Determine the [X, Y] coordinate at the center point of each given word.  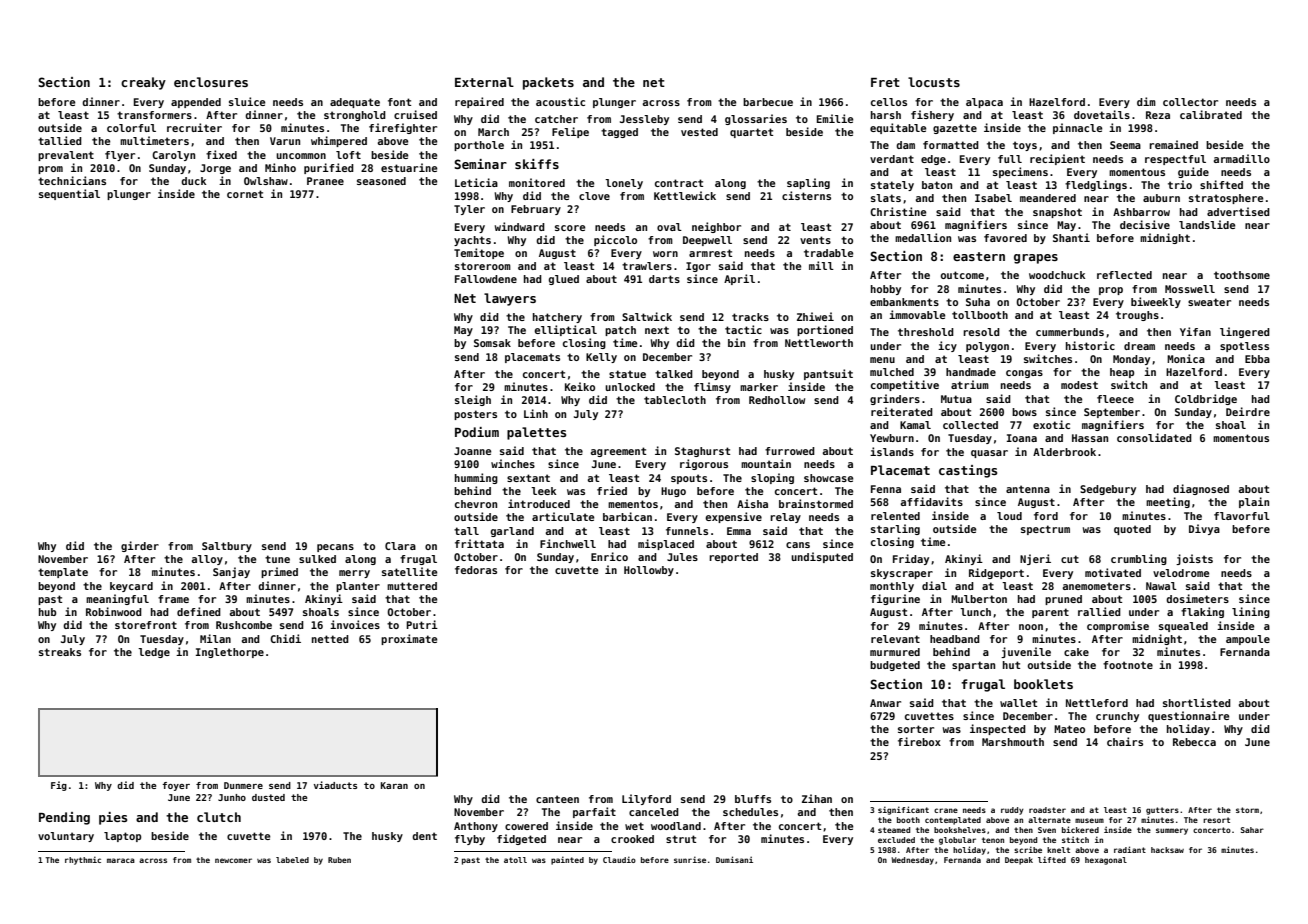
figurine [895, 599]
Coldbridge [1206, 399]
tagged [619, 133]
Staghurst [702, 452]
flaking [1202, 612]
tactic [743, 329]
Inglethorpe [230, 653]
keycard [131, 587]
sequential [69, 194]
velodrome [1181, 573]
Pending [64, 818]
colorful [131, 128]
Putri [422, 624]
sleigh [473, 400]
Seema [1125, 145]
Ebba [1257, 359]
